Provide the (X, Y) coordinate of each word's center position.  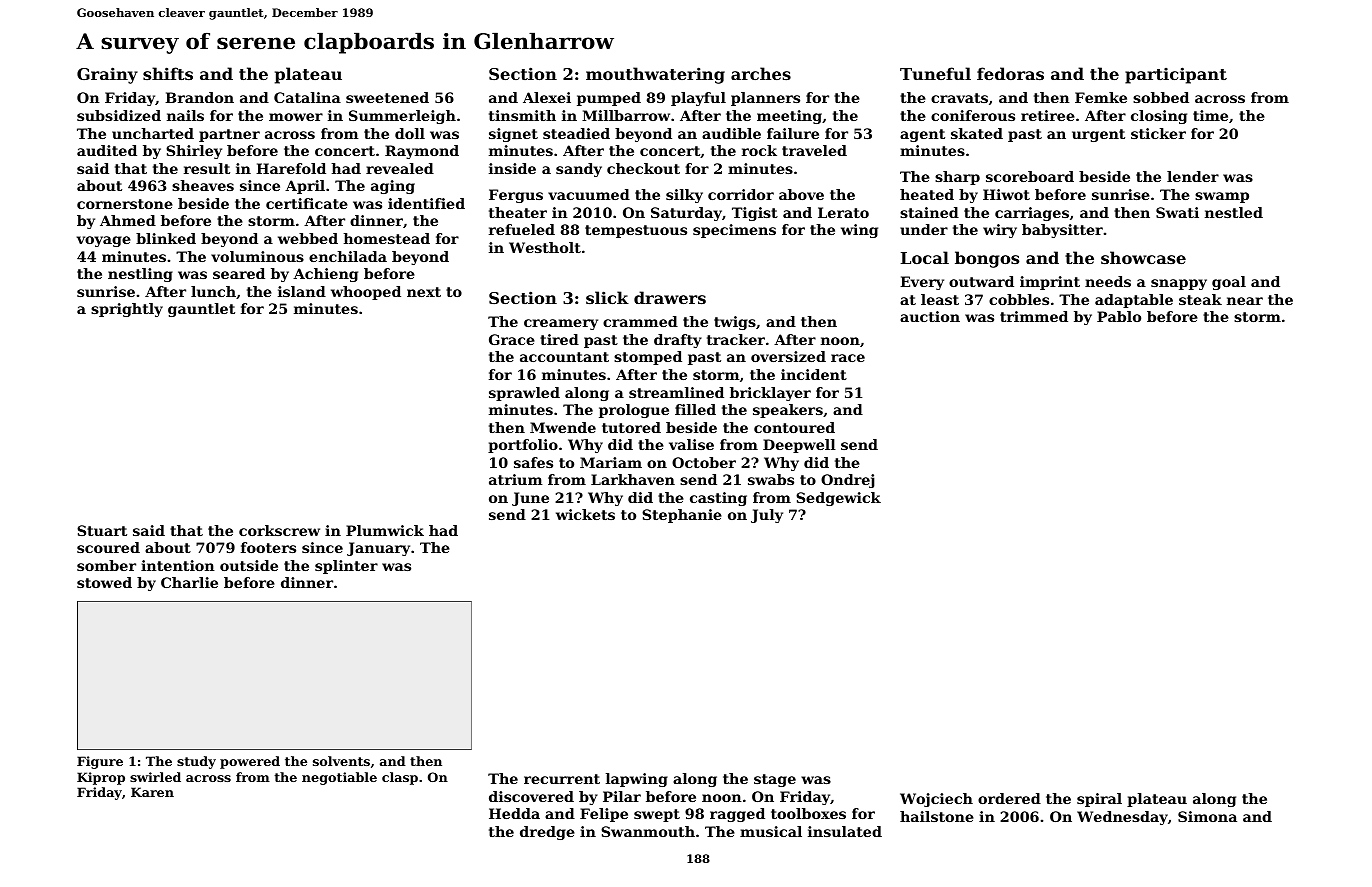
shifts (168, 73)
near (1245, 301)
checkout (643, 168)
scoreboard (1030, 176)
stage (775, 780)
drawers (670, 297)
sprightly (127, 310)
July (767, 516)
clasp (400, 778)
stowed (104, 582)
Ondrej (848, 481)
